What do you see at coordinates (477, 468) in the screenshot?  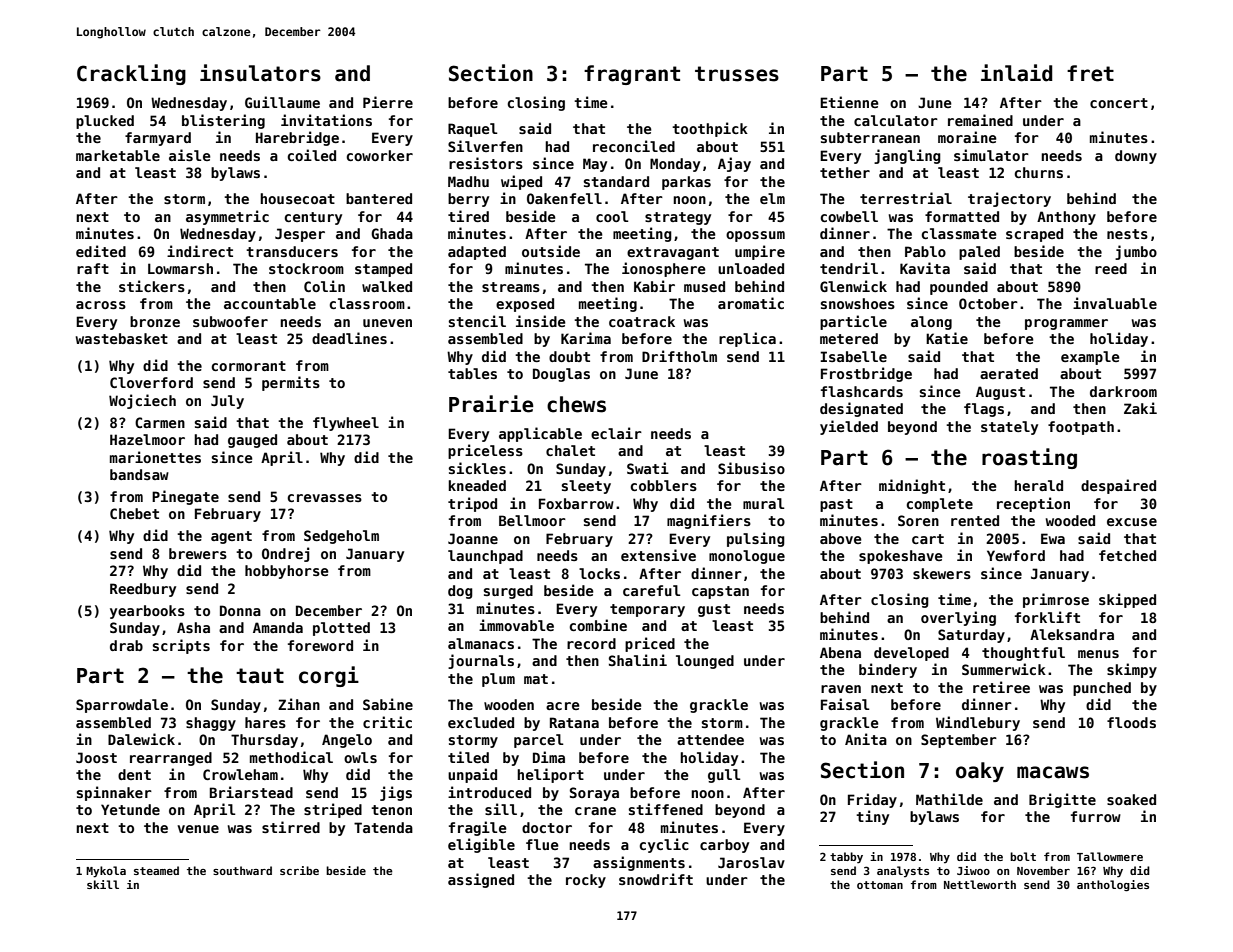 I see `sickles` at bounding box center [477, 468].
